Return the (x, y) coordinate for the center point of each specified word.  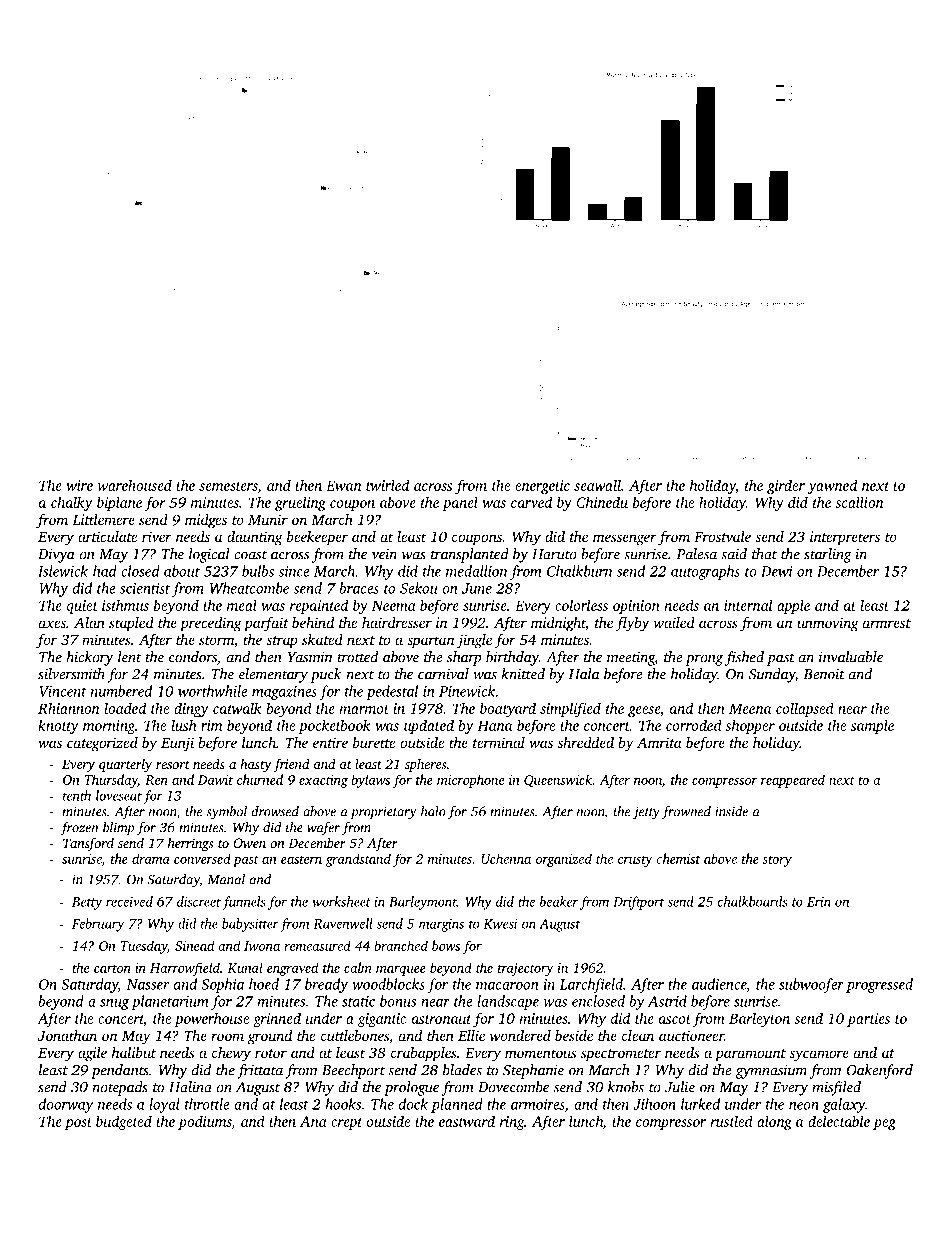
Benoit (824, 674)
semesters (228, 486)
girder (786, 486)
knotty (58, 726)
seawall (597, 485)
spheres (425, 765)
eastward (467, 1121)
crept (346, 1124)
